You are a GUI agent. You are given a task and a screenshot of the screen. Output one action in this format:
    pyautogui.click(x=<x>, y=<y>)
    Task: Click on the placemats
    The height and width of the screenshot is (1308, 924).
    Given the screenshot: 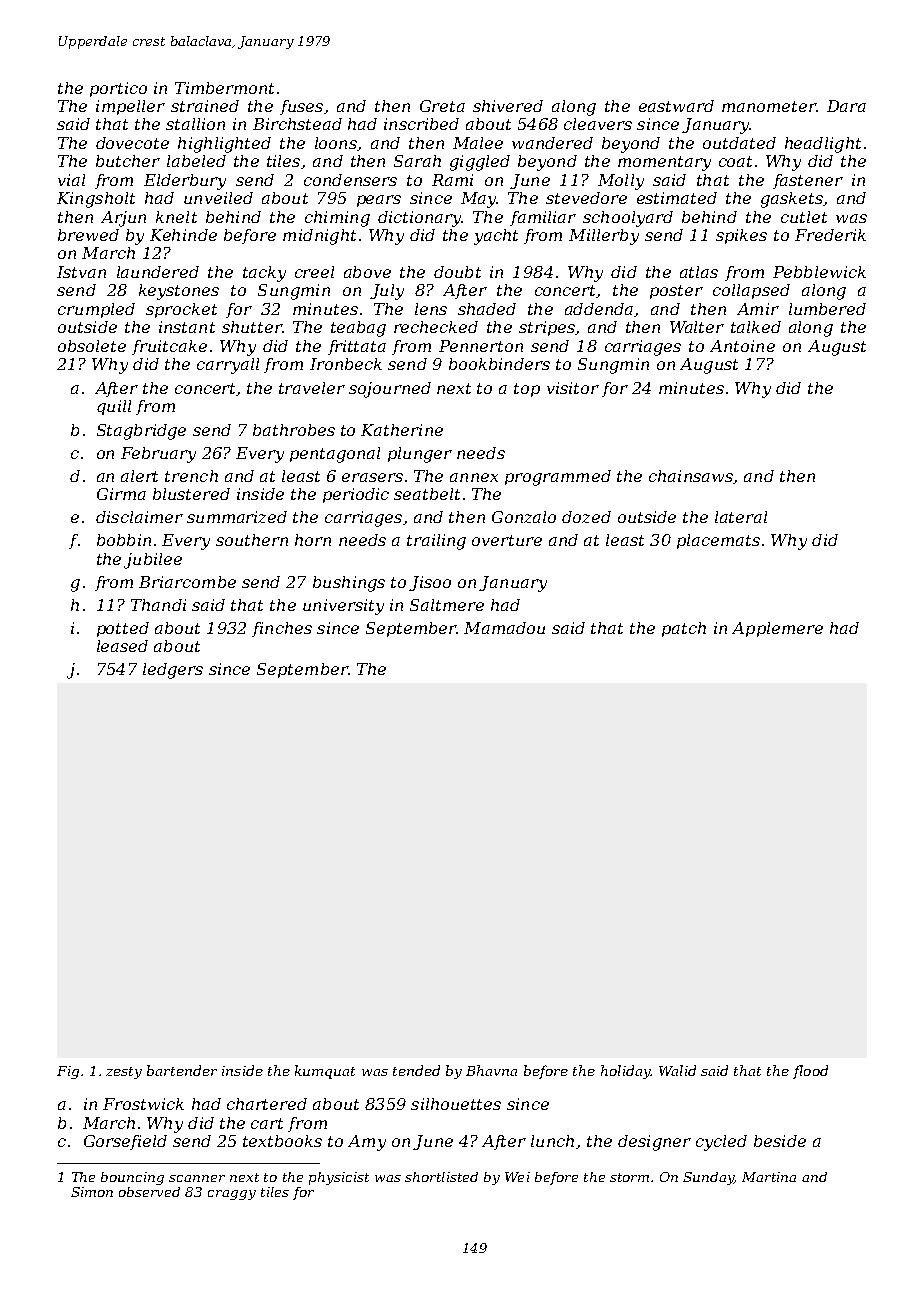 What is the action you would take?
    pyautogui.click(x=718, y=541)
